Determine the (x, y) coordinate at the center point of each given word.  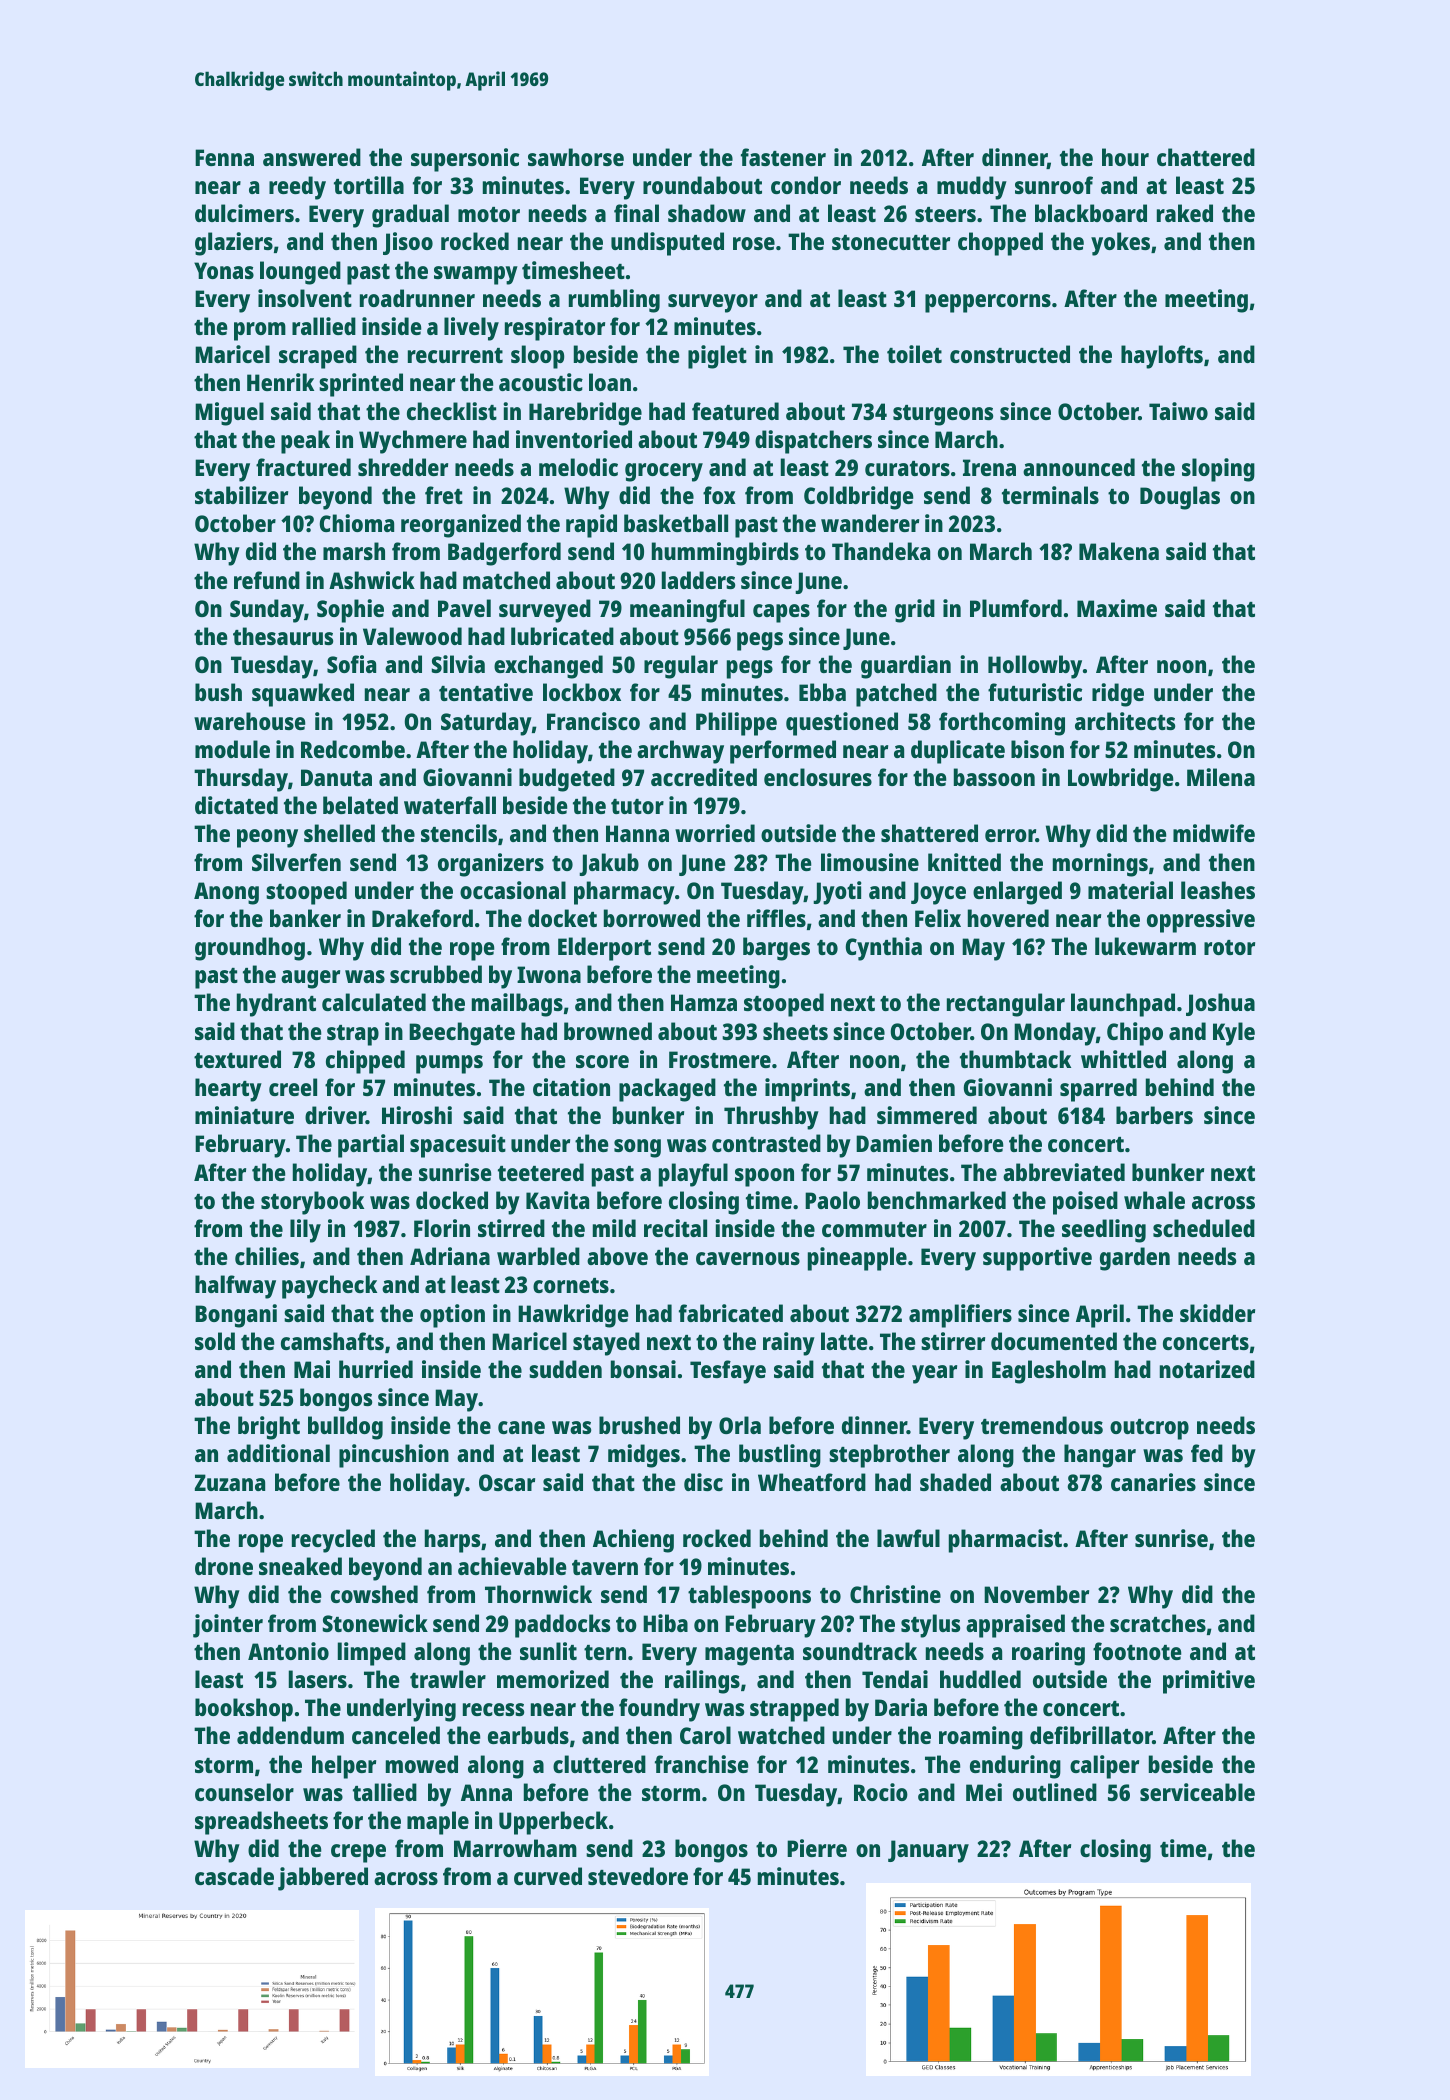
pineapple (857, 1259)
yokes (1120, 244)
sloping (1218, 470)
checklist (452, 411)
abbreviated (1064, 1172)
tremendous (1042, 1425)
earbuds (528, 1735)
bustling (780, 1456)
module (232, 749)
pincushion (394, 1456)
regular (681, 667)
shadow (707, 213)
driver (335, 1115)
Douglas (1180, 498)
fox (719, 495)
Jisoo (408, 243)
